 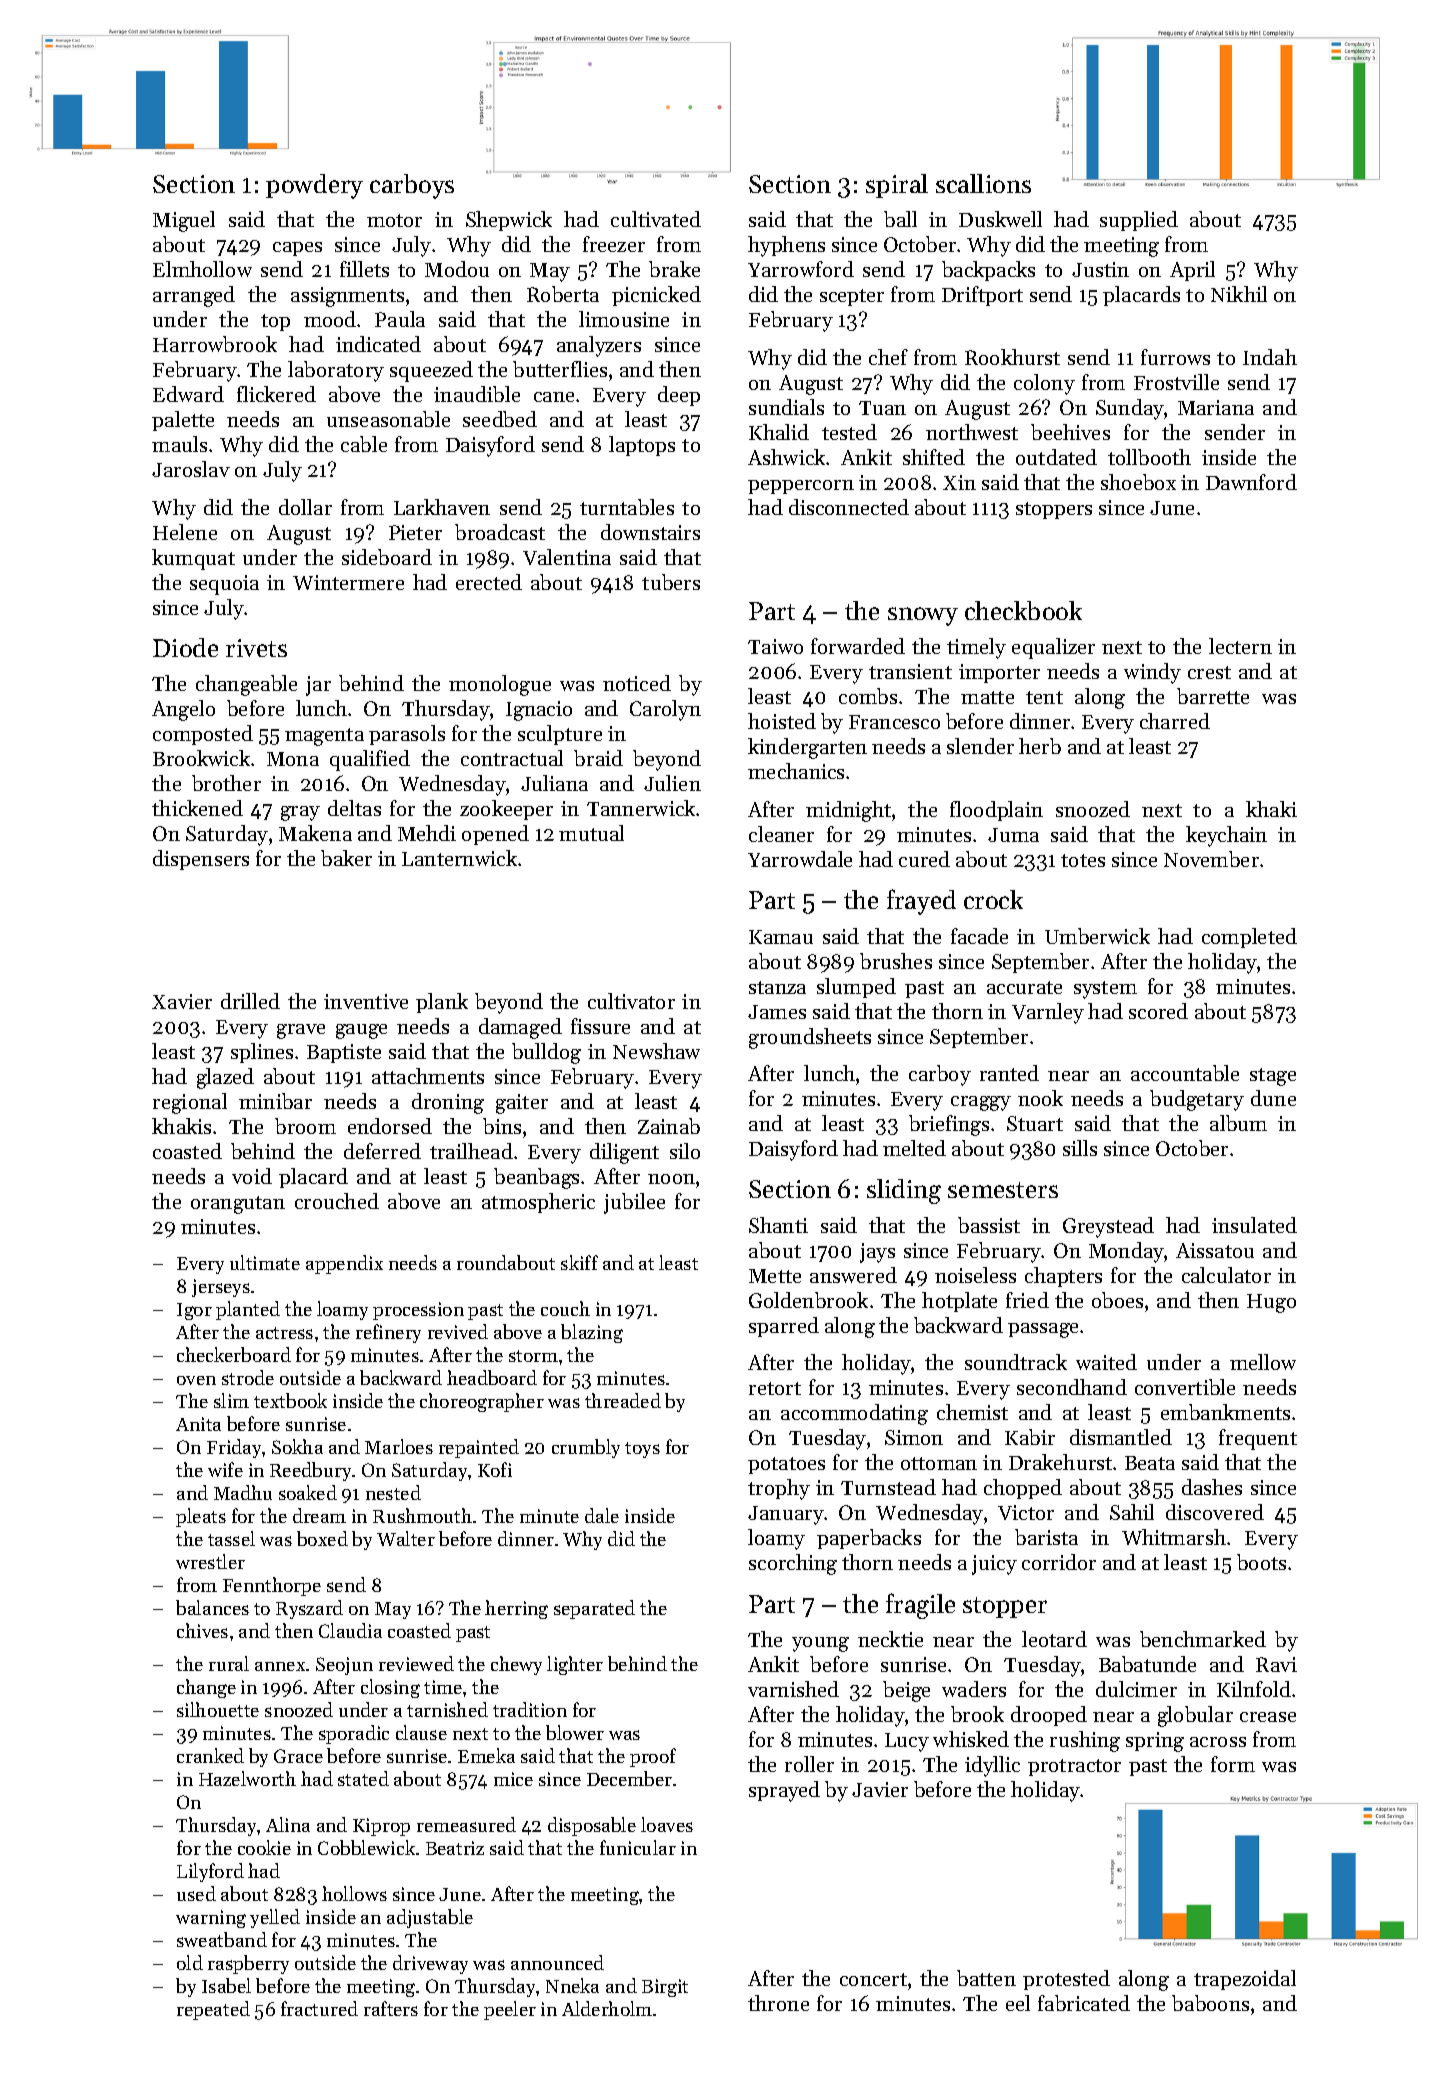 I want to click on Igor, so click(x=194, y=1311).
